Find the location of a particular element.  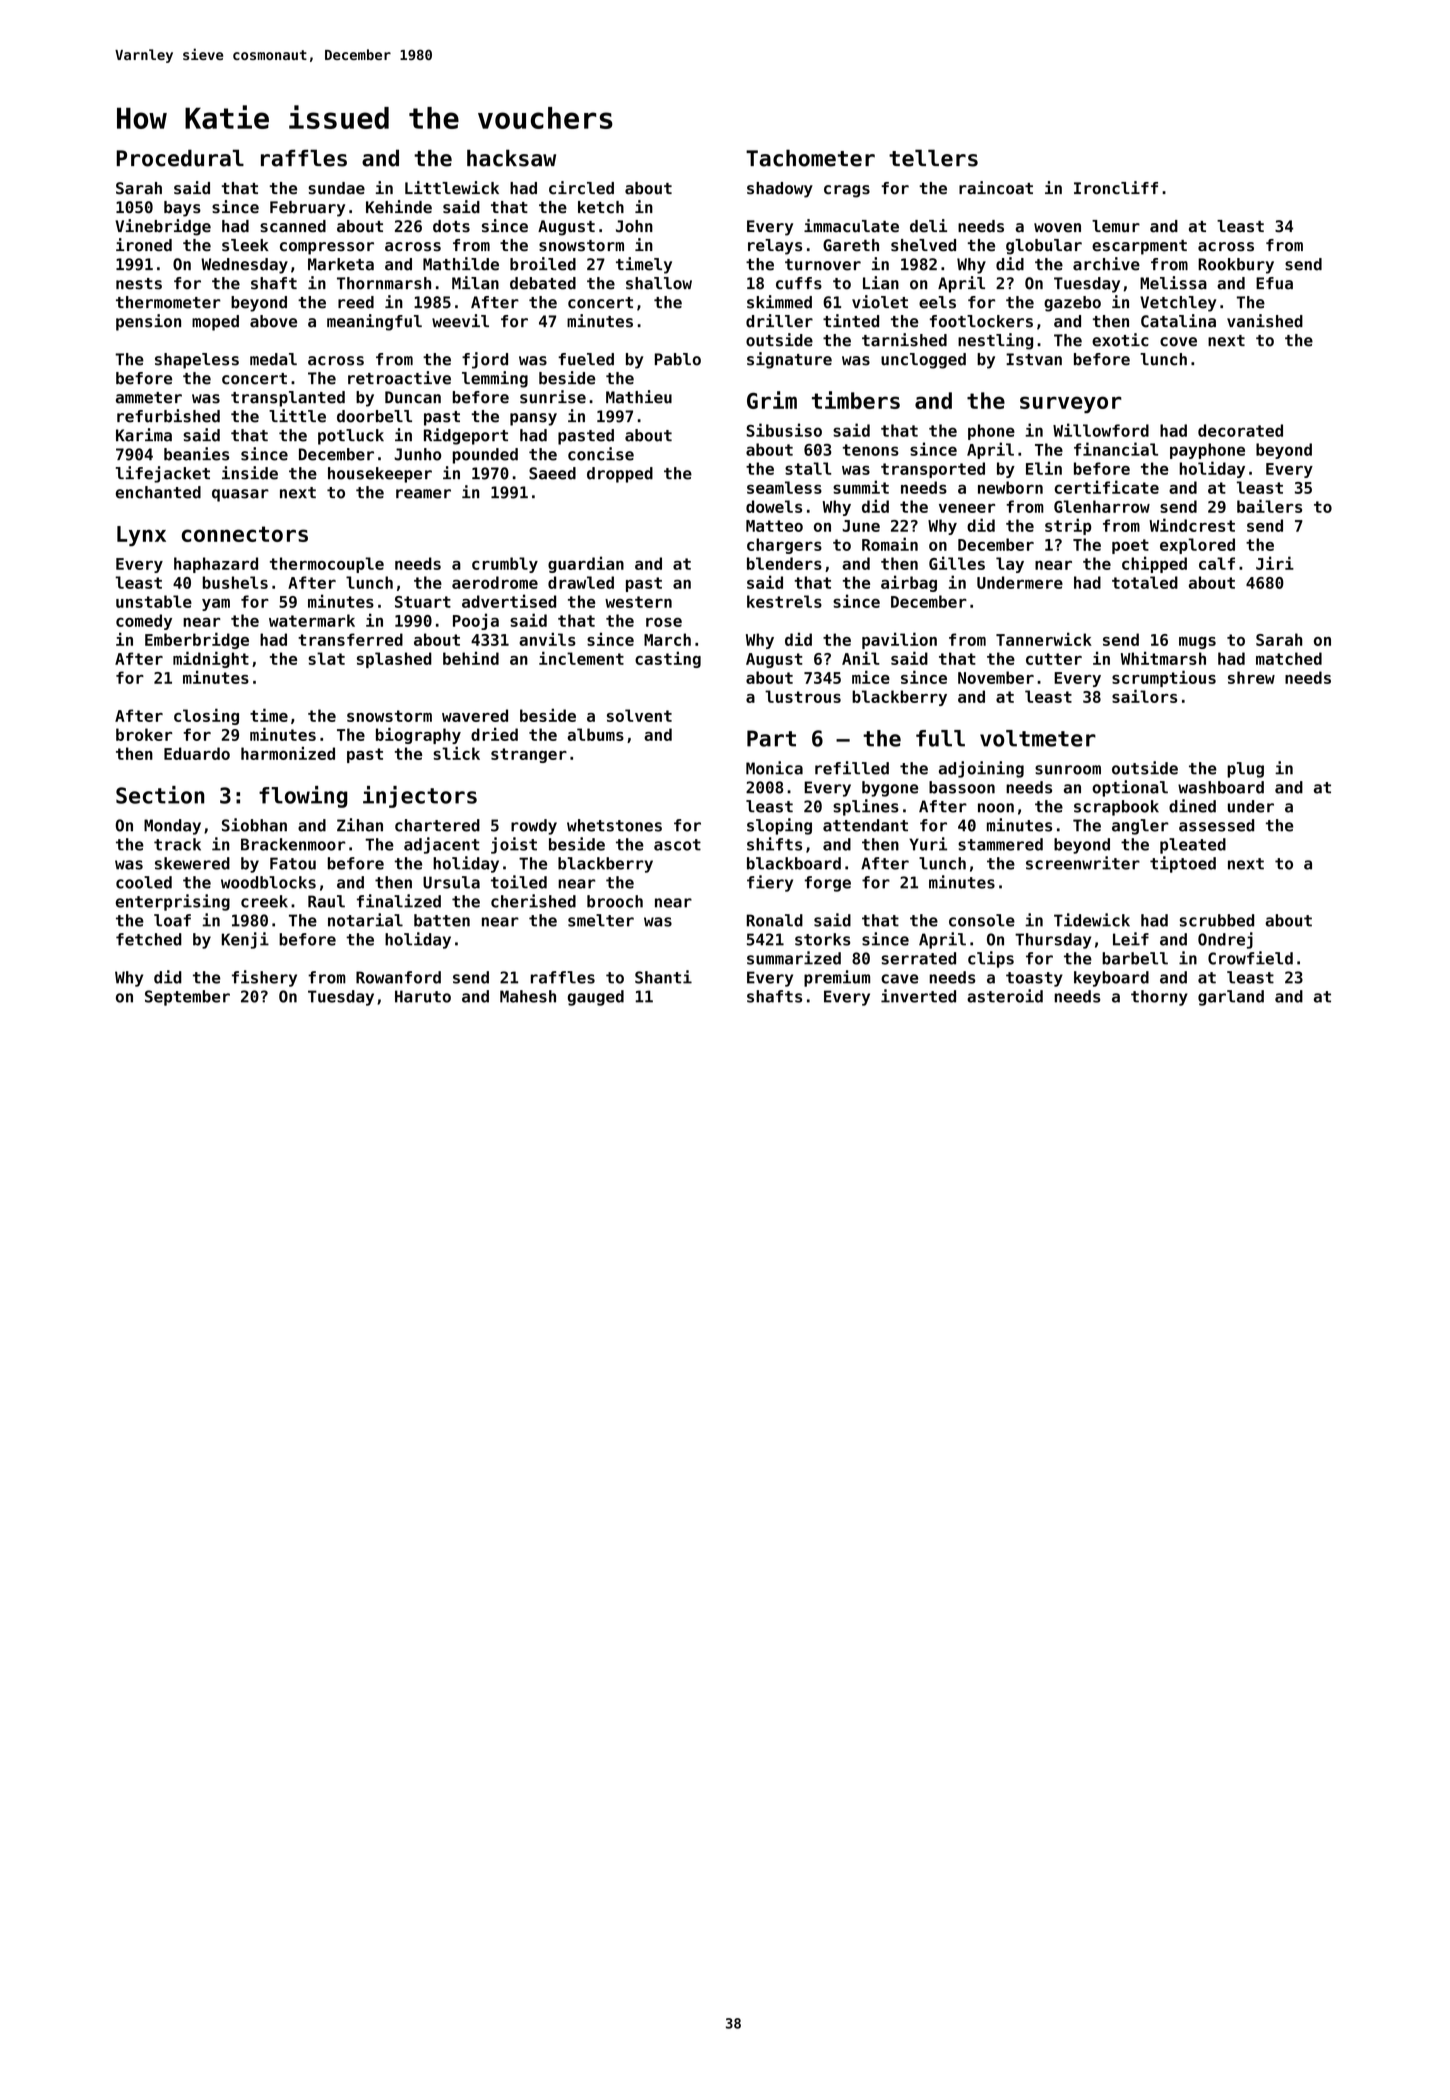

matched is located at coordinates (1289, 658).
